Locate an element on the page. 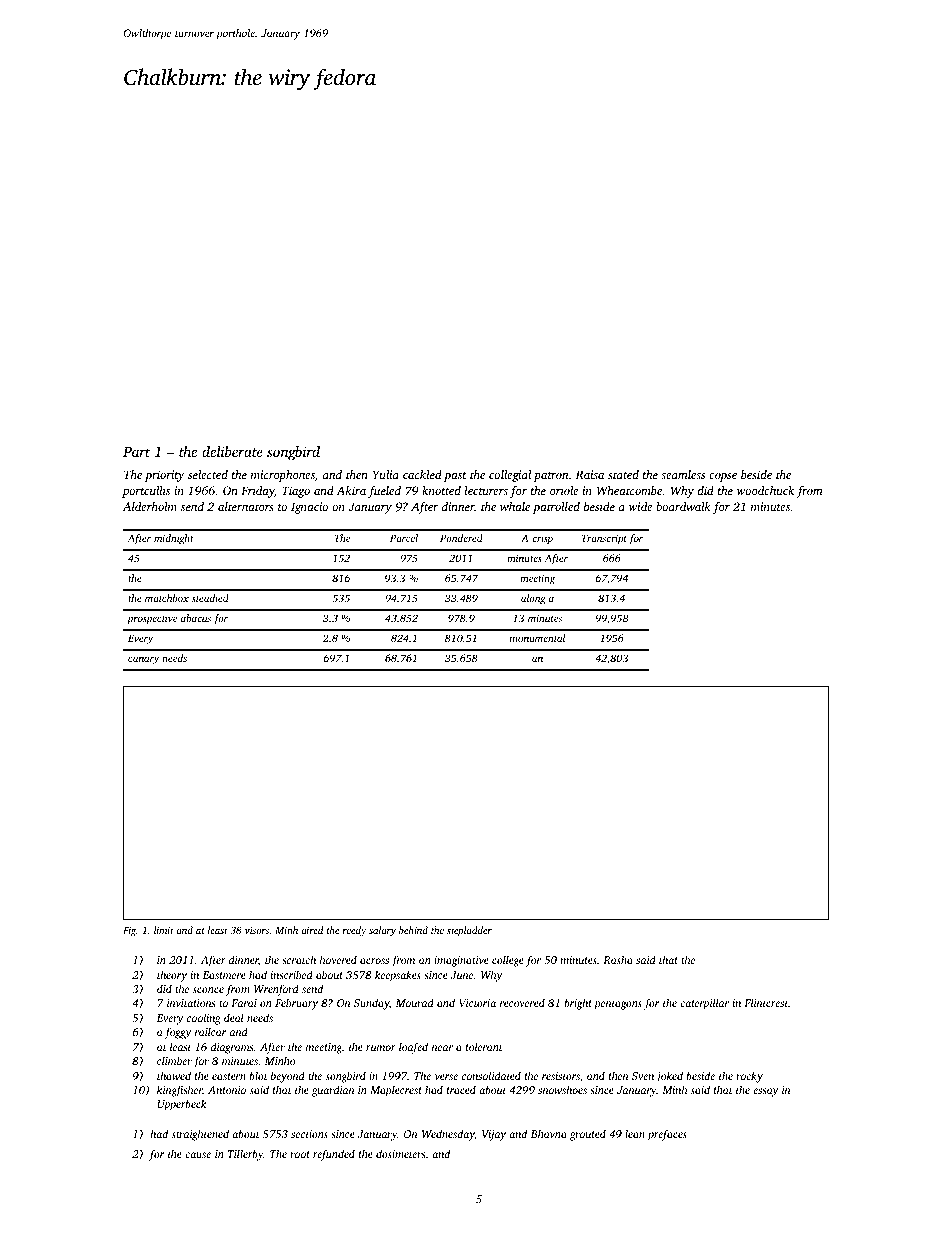 This image has height=1233, width=952. scratch is located at coordinates (299, 959).
